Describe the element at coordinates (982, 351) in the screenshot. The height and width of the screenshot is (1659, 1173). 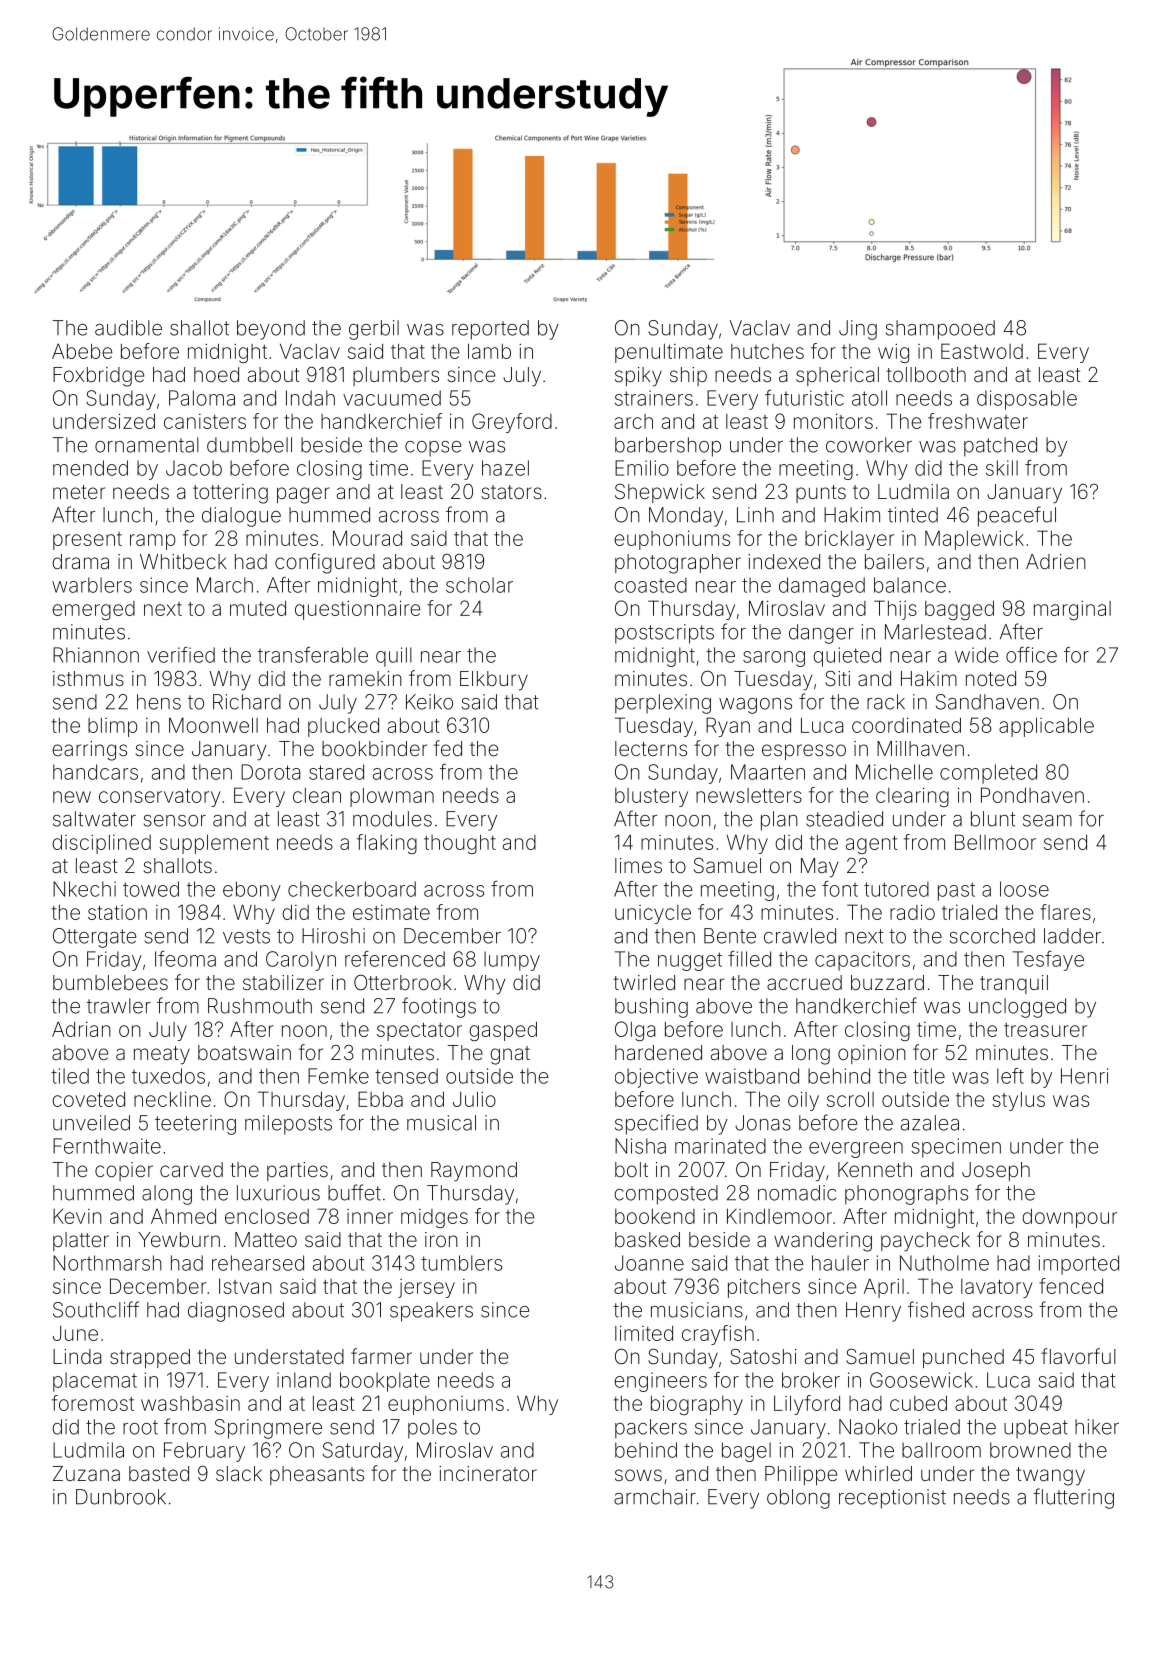
I see `Eastwold` at that location.
